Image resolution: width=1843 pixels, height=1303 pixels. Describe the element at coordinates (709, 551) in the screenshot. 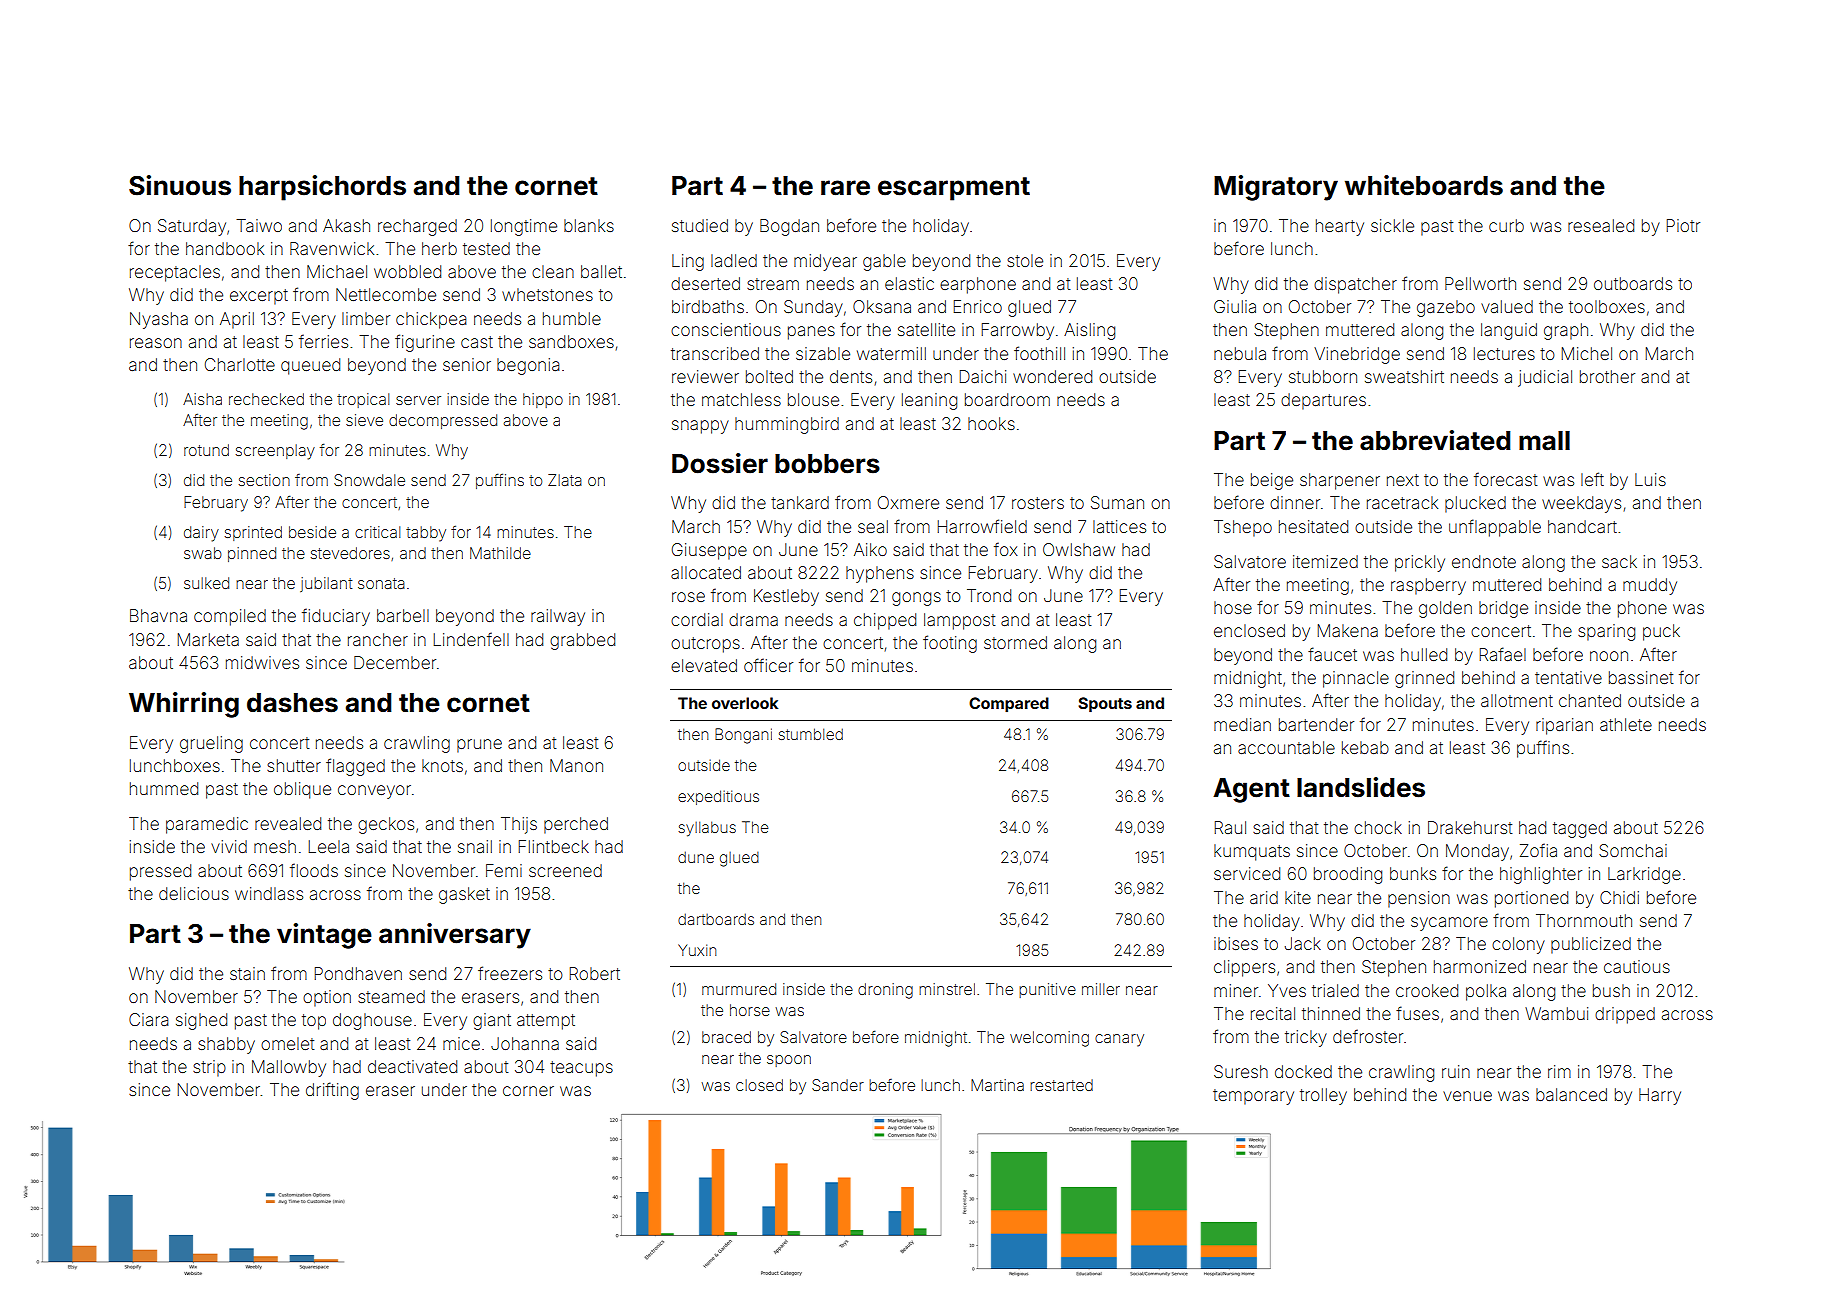

I see `Giuseppe` at that location.
